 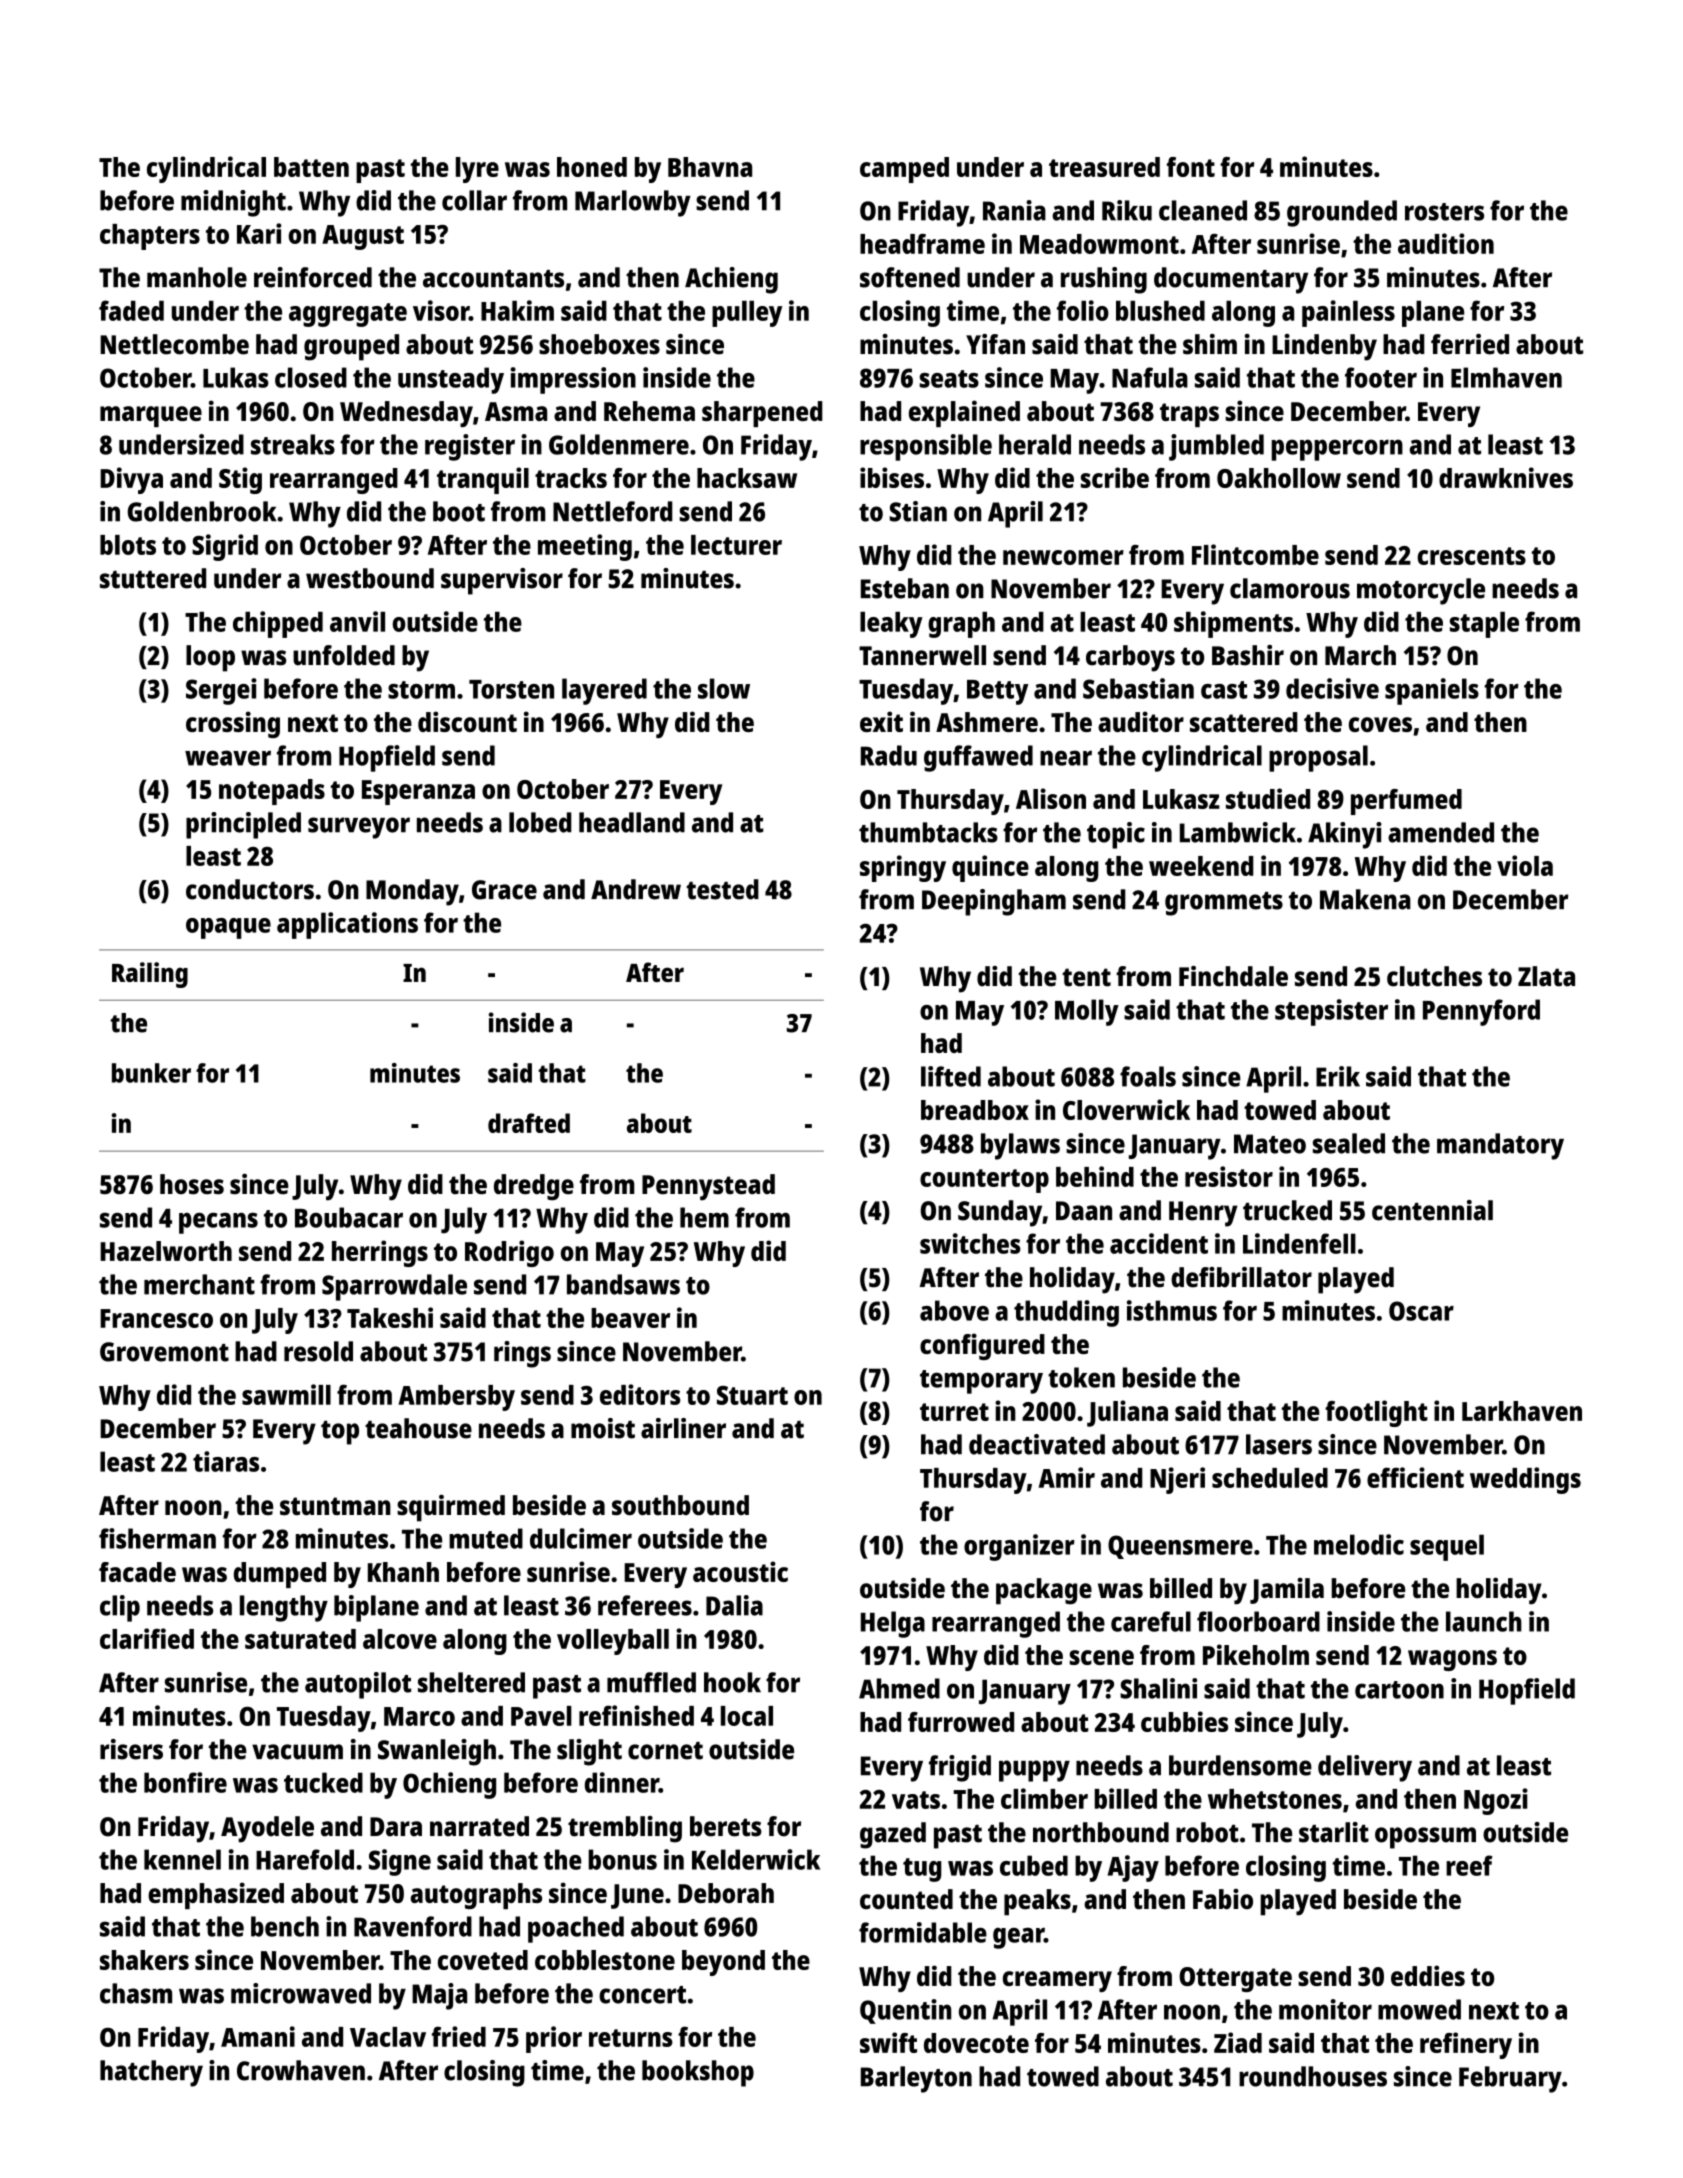 I want to click on Andrew, so click(x=636, y=889).
